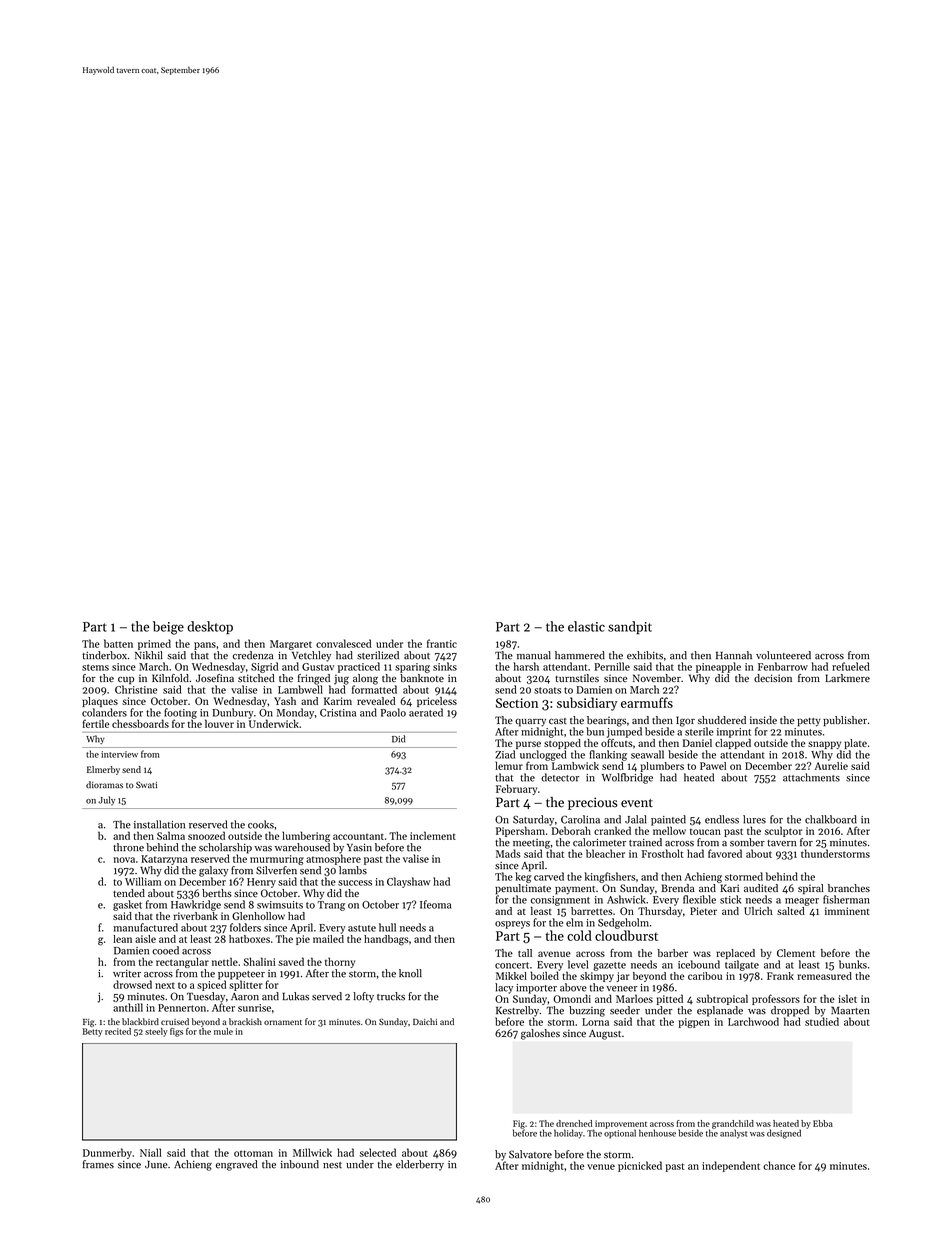  I want to click on sterile, so click(699, 731).
